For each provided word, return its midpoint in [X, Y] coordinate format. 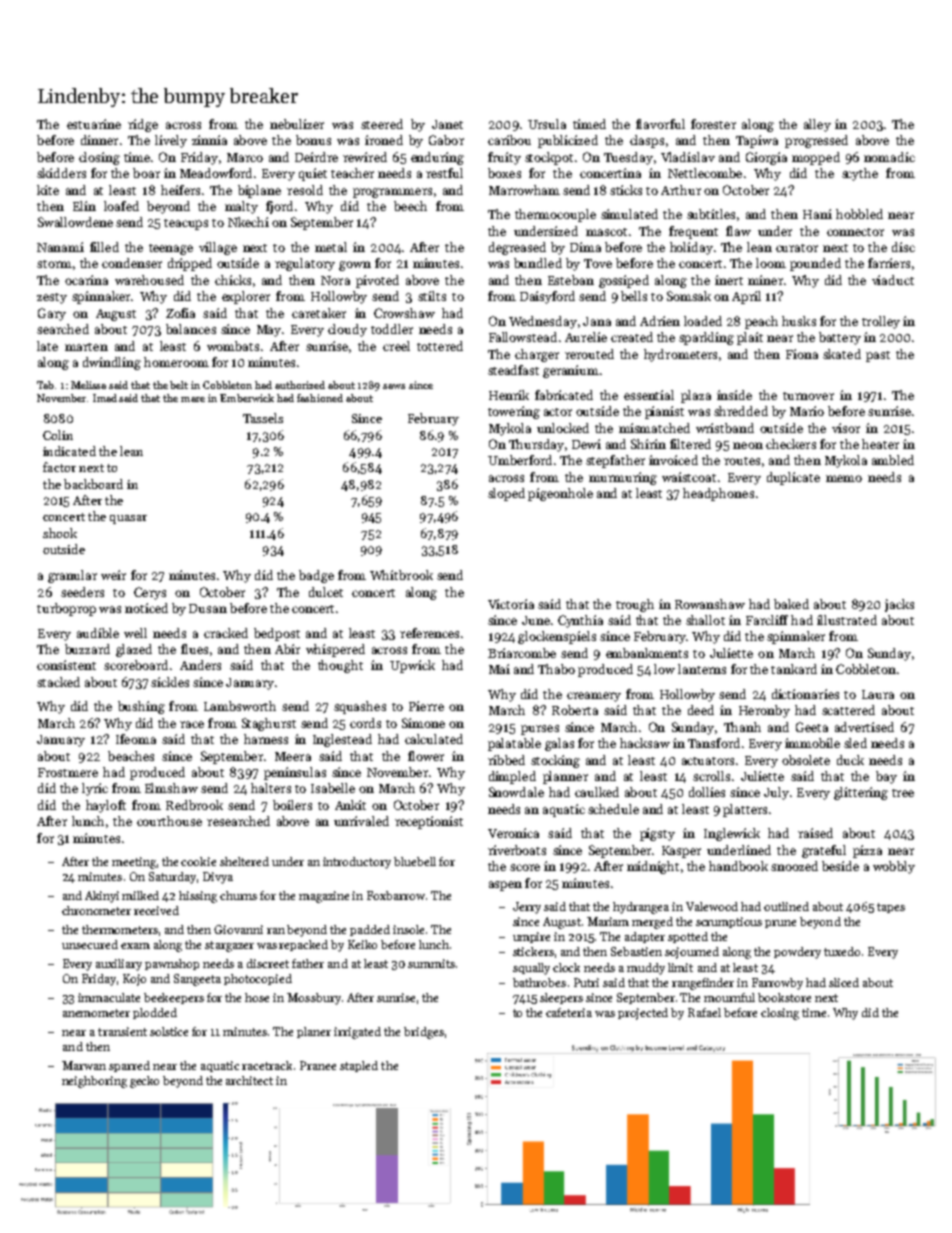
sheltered [244, 861]
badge [316, 576]
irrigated [357, 1033]
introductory [357, 863]
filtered [690, 444]
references [429, 633]
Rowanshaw [710, 604]
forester [713, 124]
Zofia [180, 313]
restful [444, 173]
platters [745, 810]
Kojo [134, 980]
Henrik [509, 395]
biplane [259, 191]
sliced [844, 982]
